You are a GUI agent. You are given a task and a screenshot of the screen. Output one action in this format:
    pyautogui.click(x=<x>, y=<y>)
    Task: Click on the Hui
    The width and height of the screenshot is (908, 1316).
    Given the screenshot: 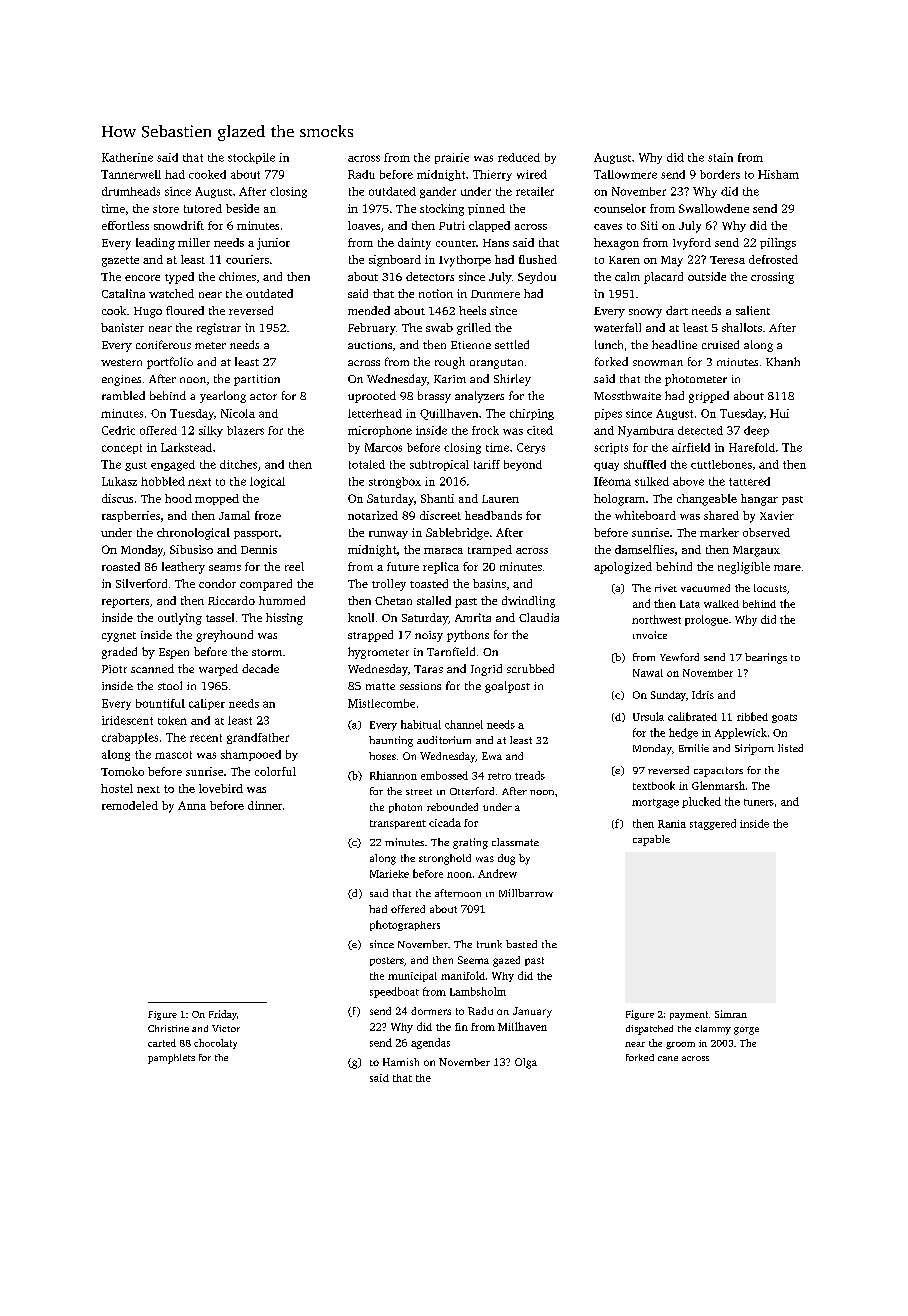 What is the action you would take?
    pyautogui.click(x=779, y=413)
